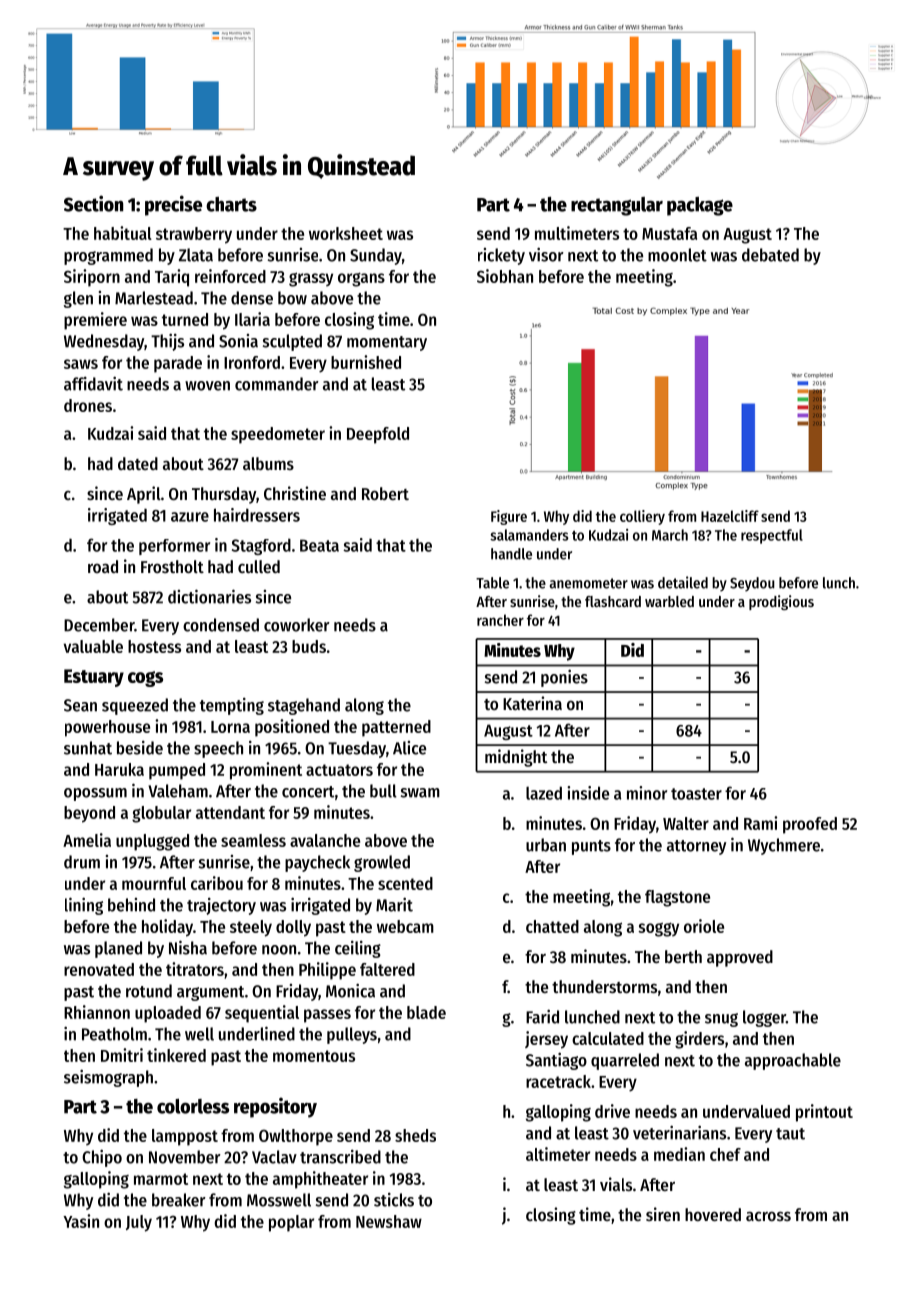 Image resolution: width=924 pixels, height=1311 pixels. I want to click on proofed, so click(810, 825).
